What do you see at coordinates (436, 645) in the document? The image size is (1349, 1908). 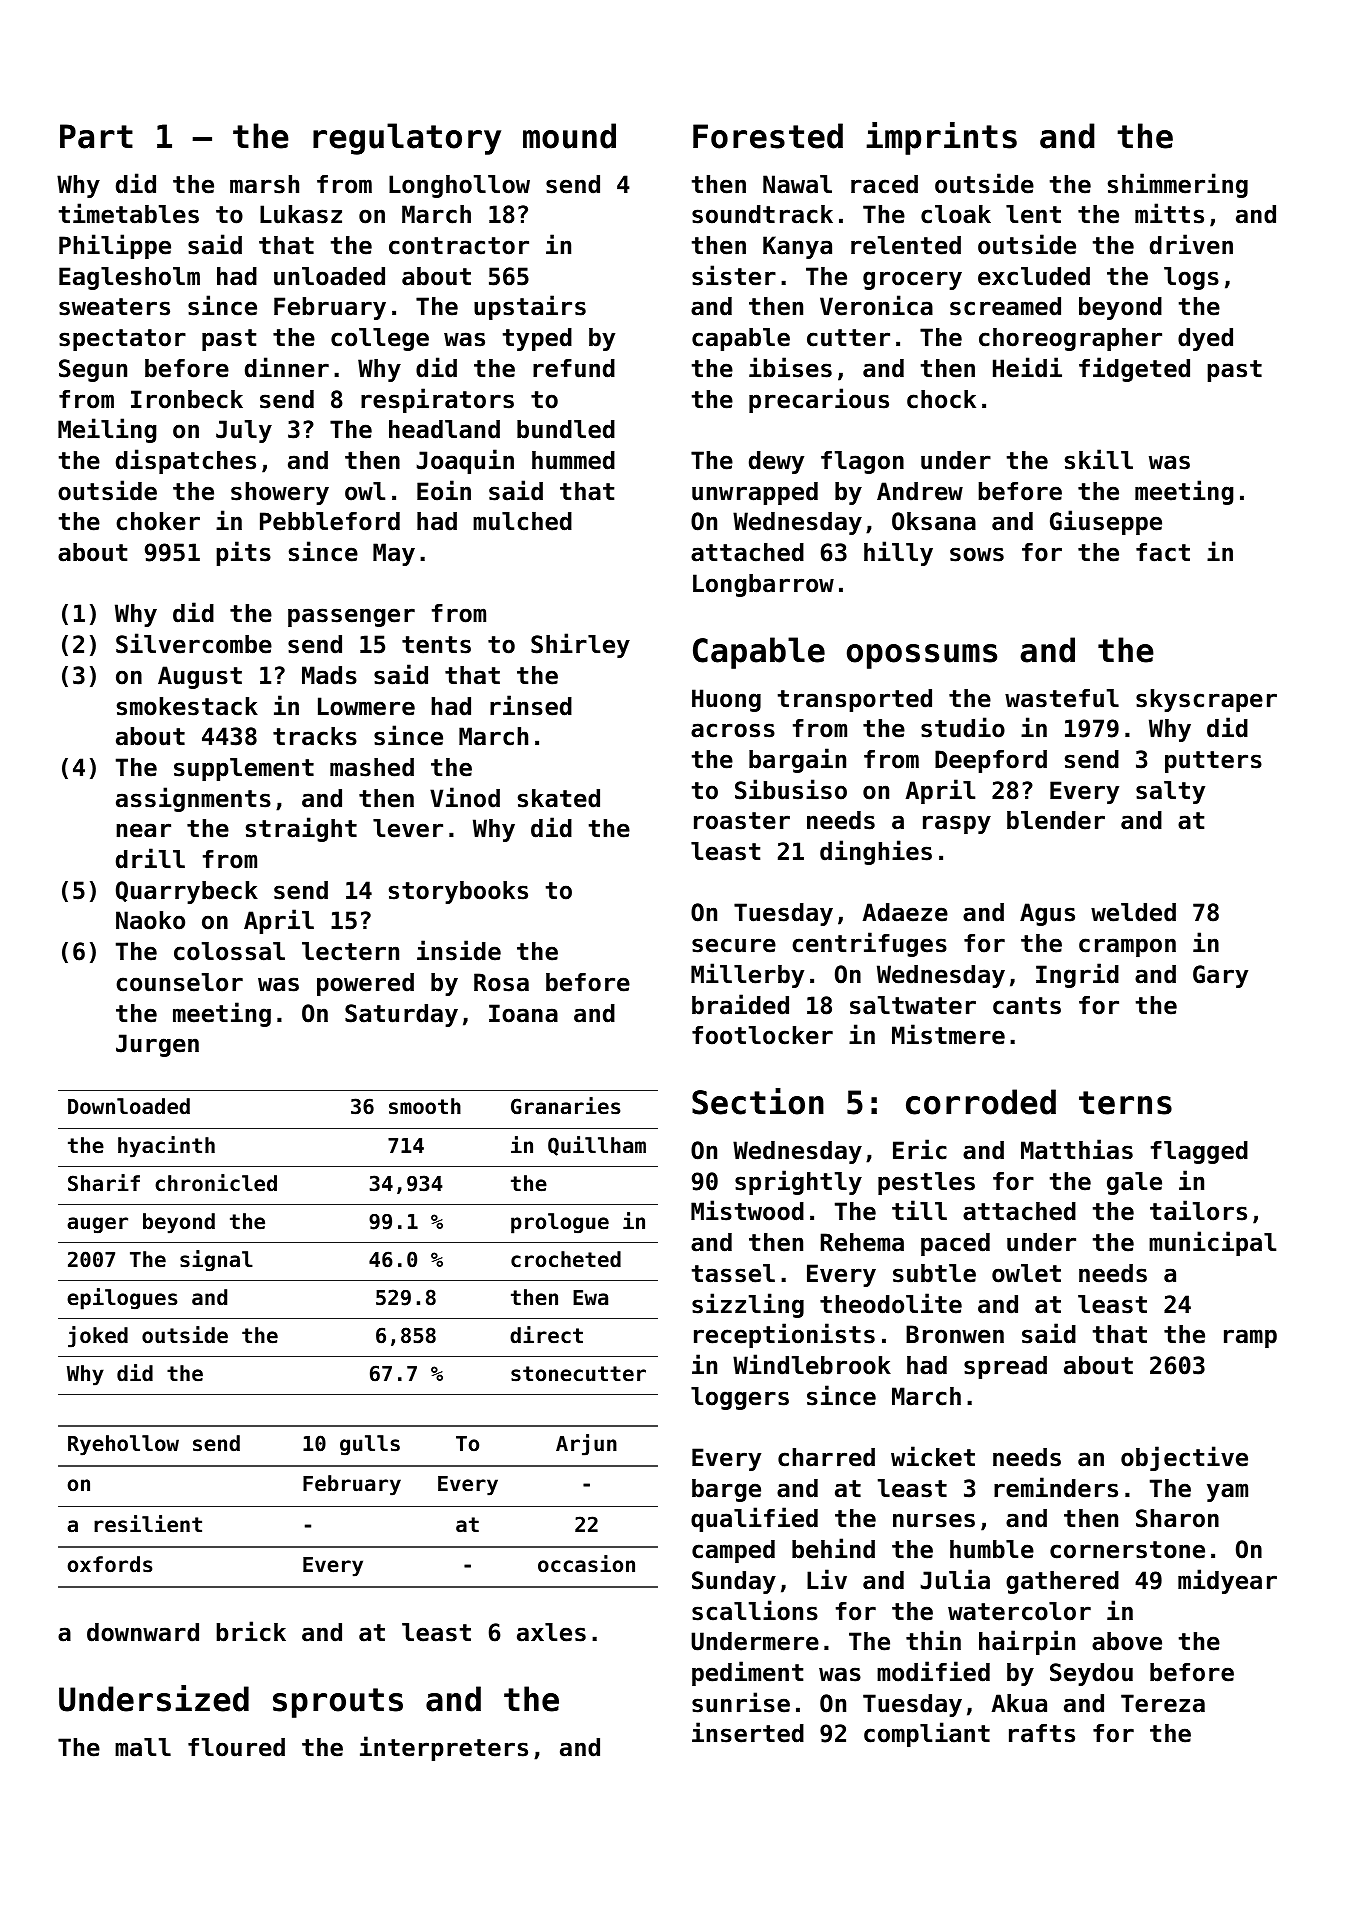 I see `tents` at bounding box center [436, 645].
